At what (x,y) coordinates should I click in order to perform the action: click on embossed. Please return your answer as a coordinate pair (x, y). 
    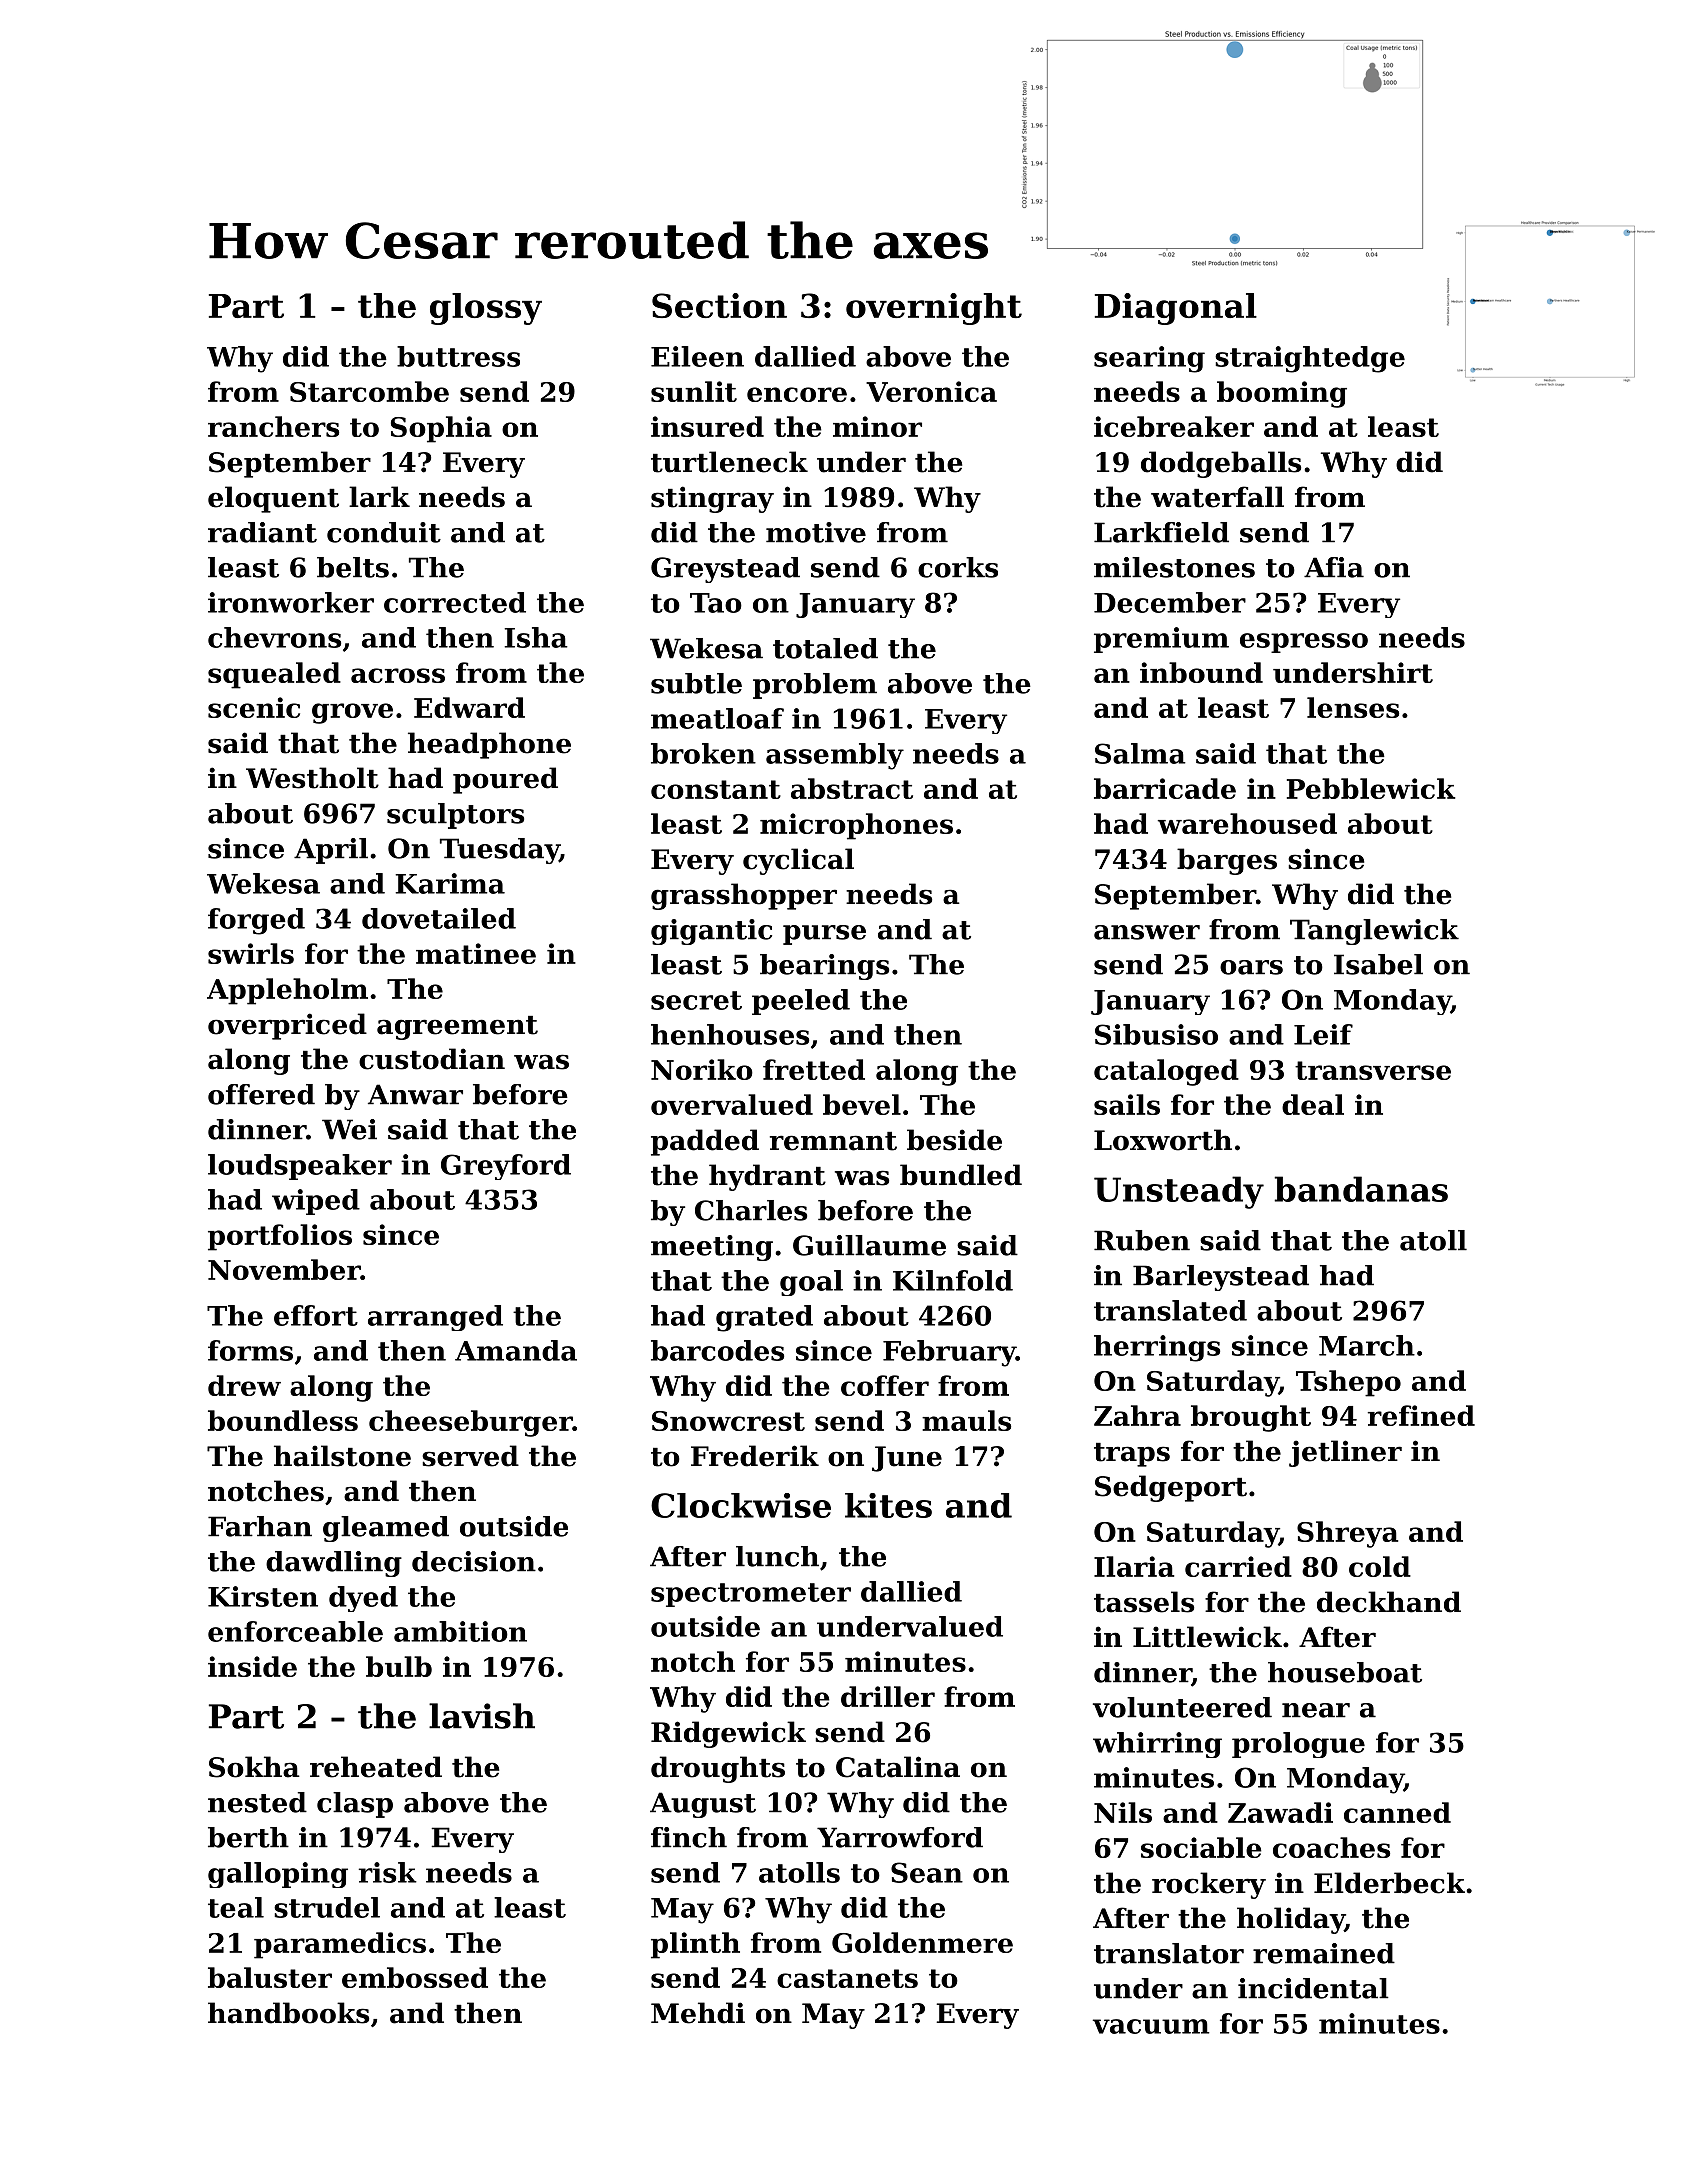
    Looking at the image, I should click on (415, 1977).
